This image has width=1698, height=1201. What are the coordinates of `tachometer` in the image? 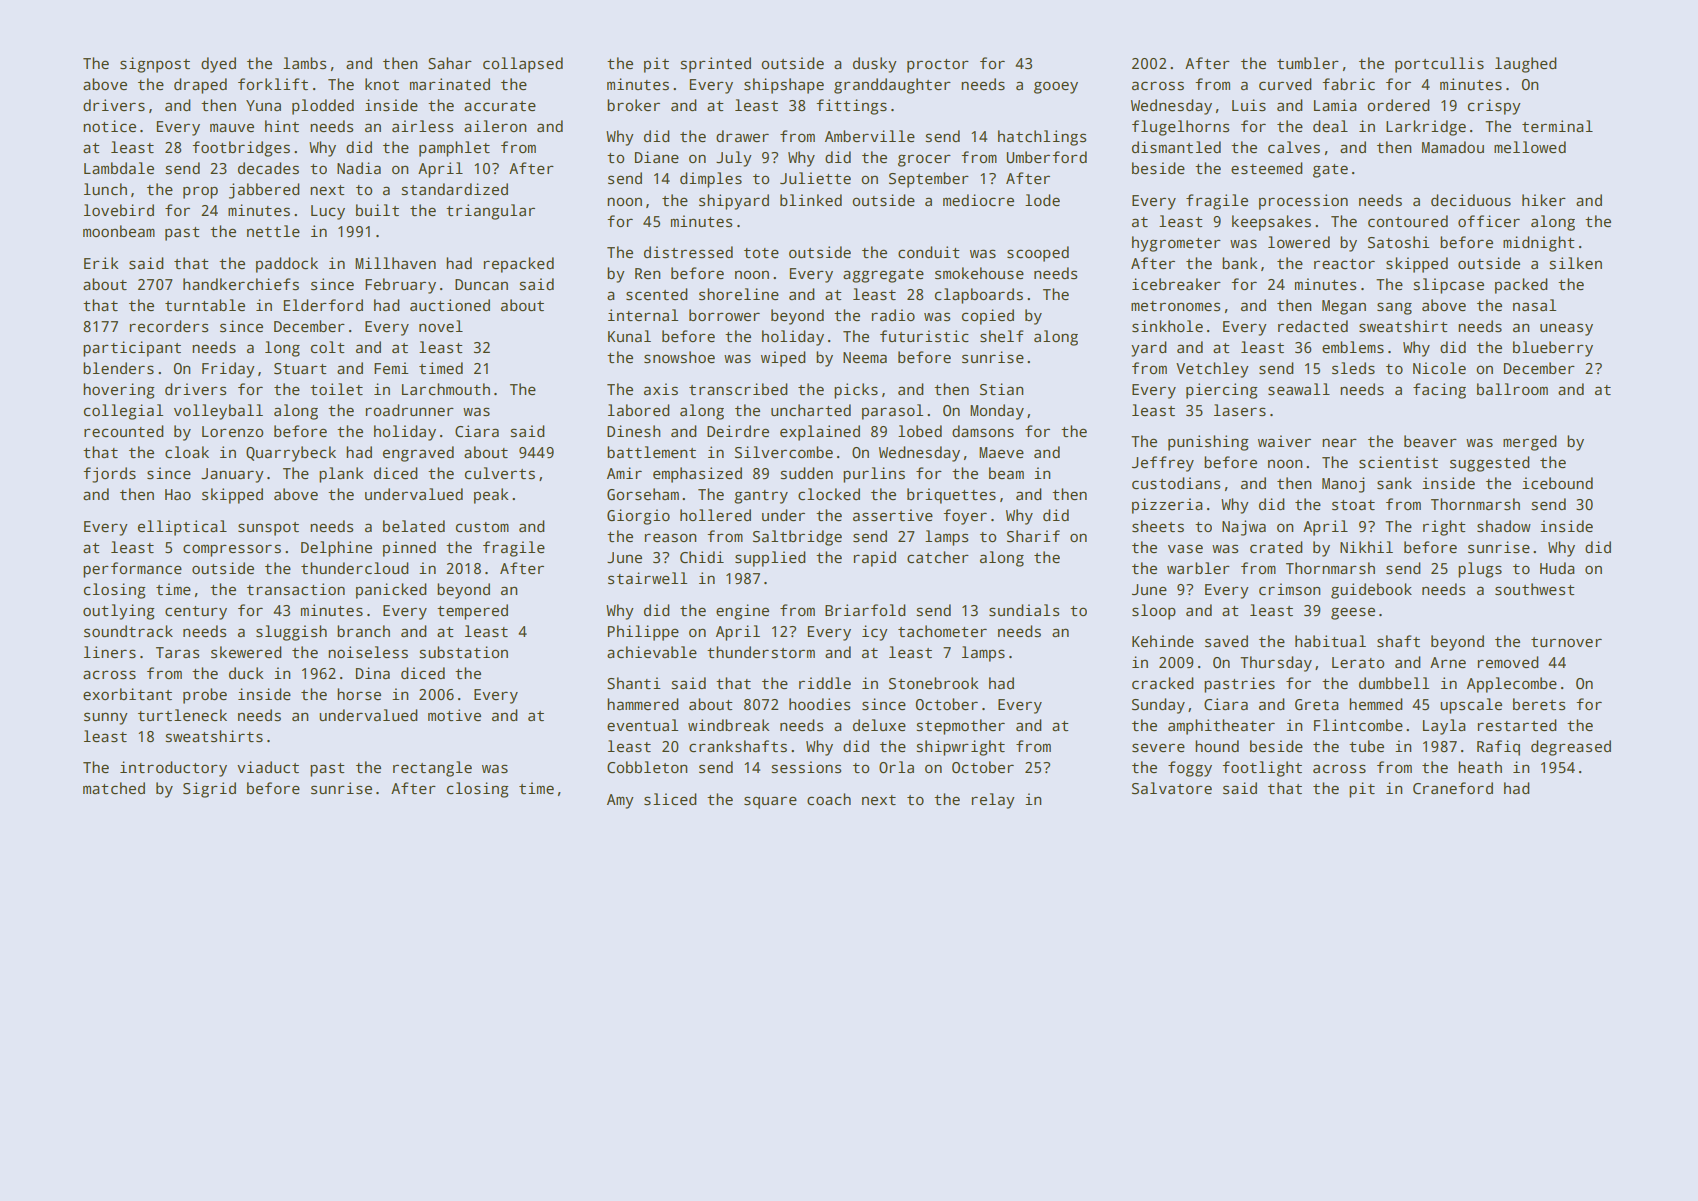 It's located at (942, 631).
